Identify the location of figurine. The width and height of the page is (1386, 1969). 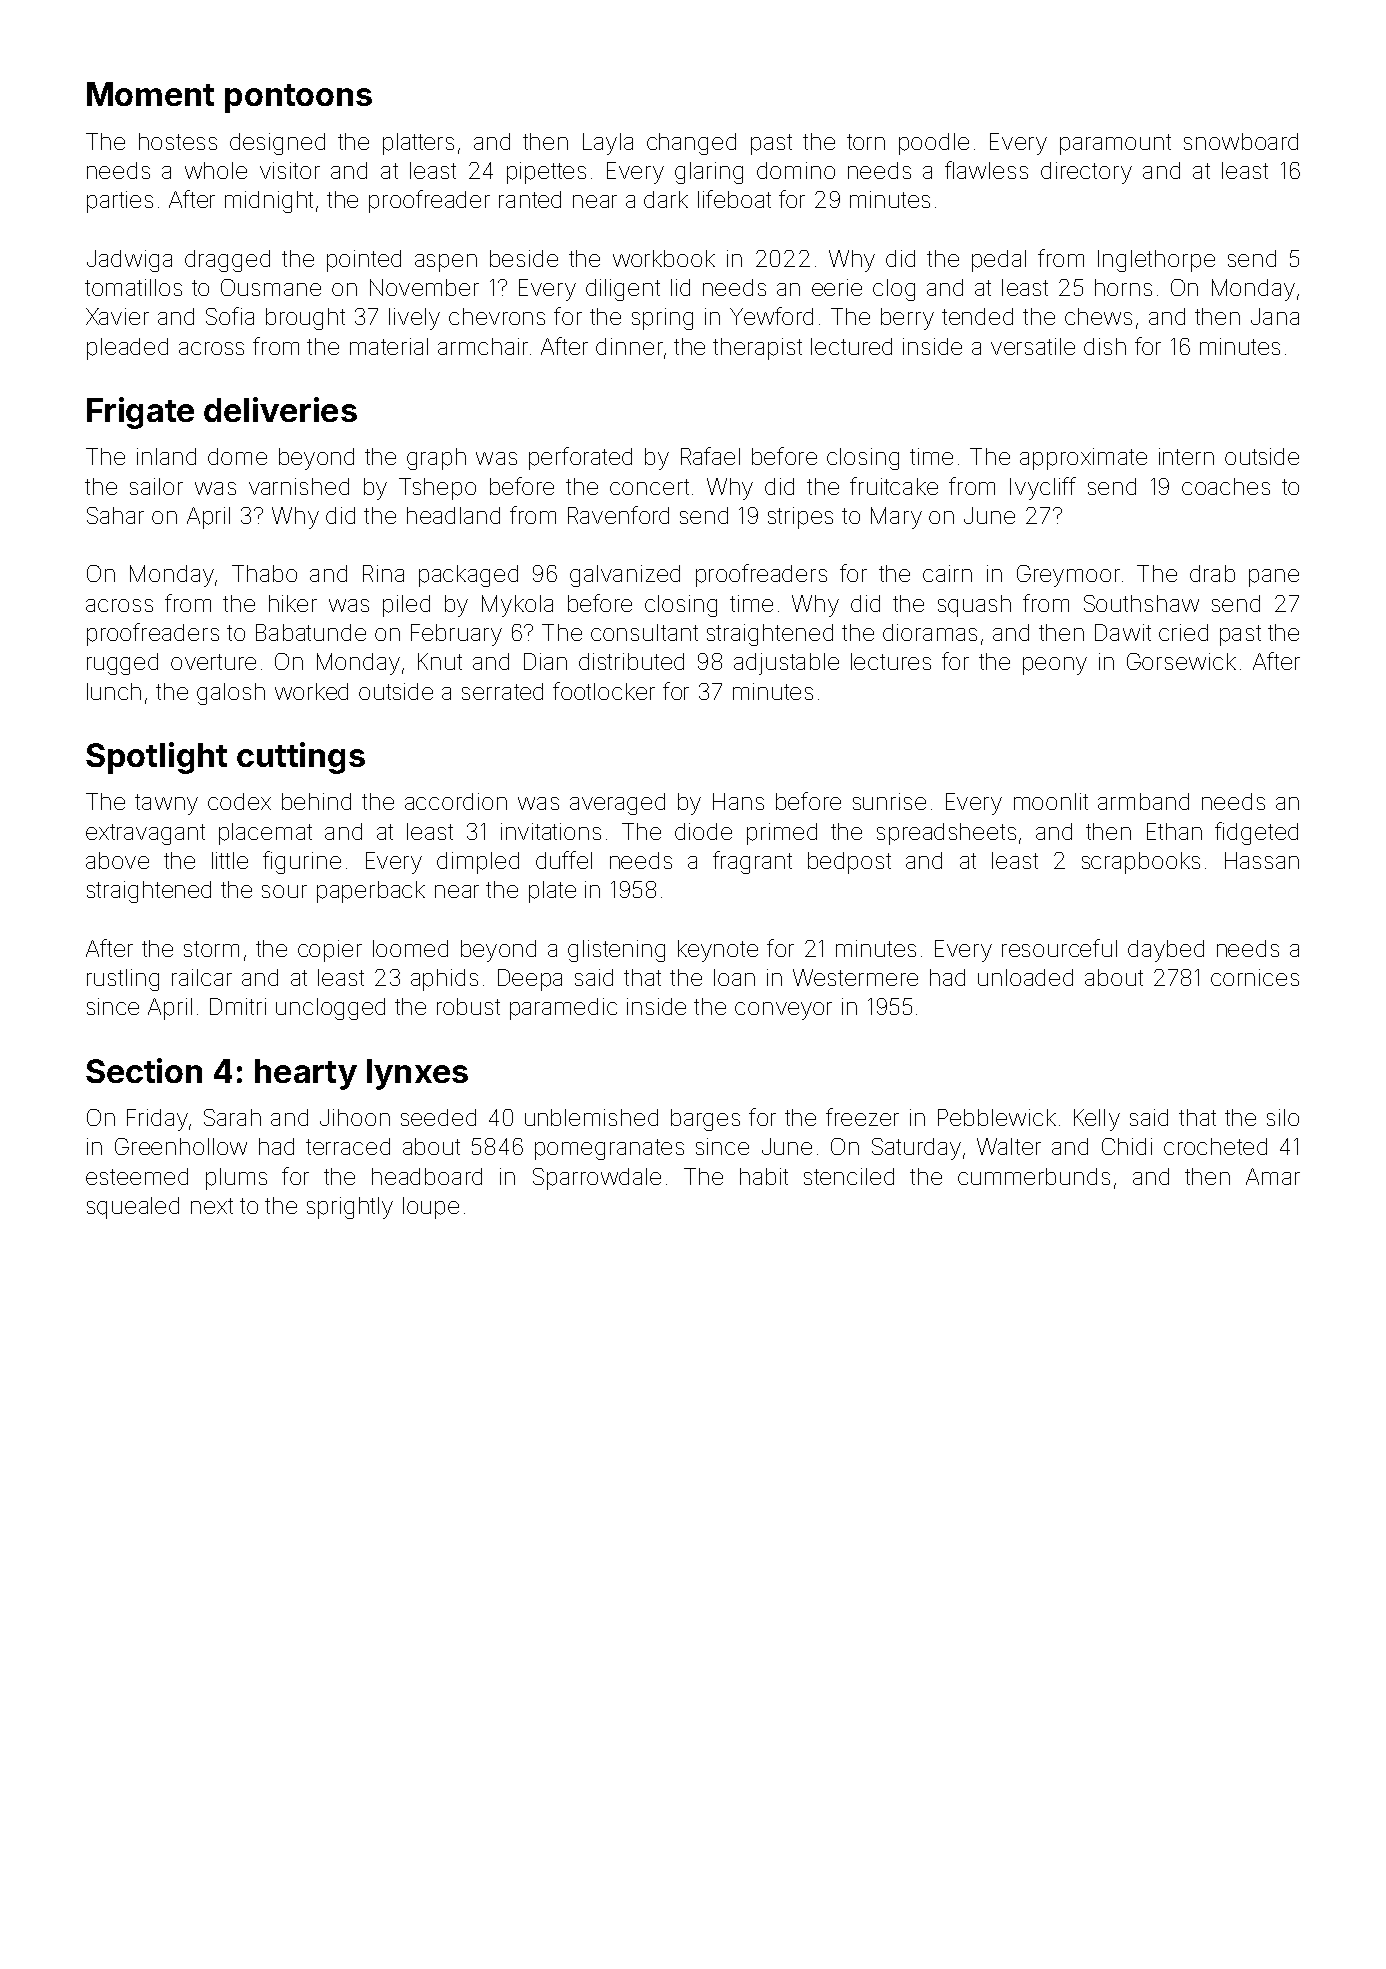
(302, 862).
